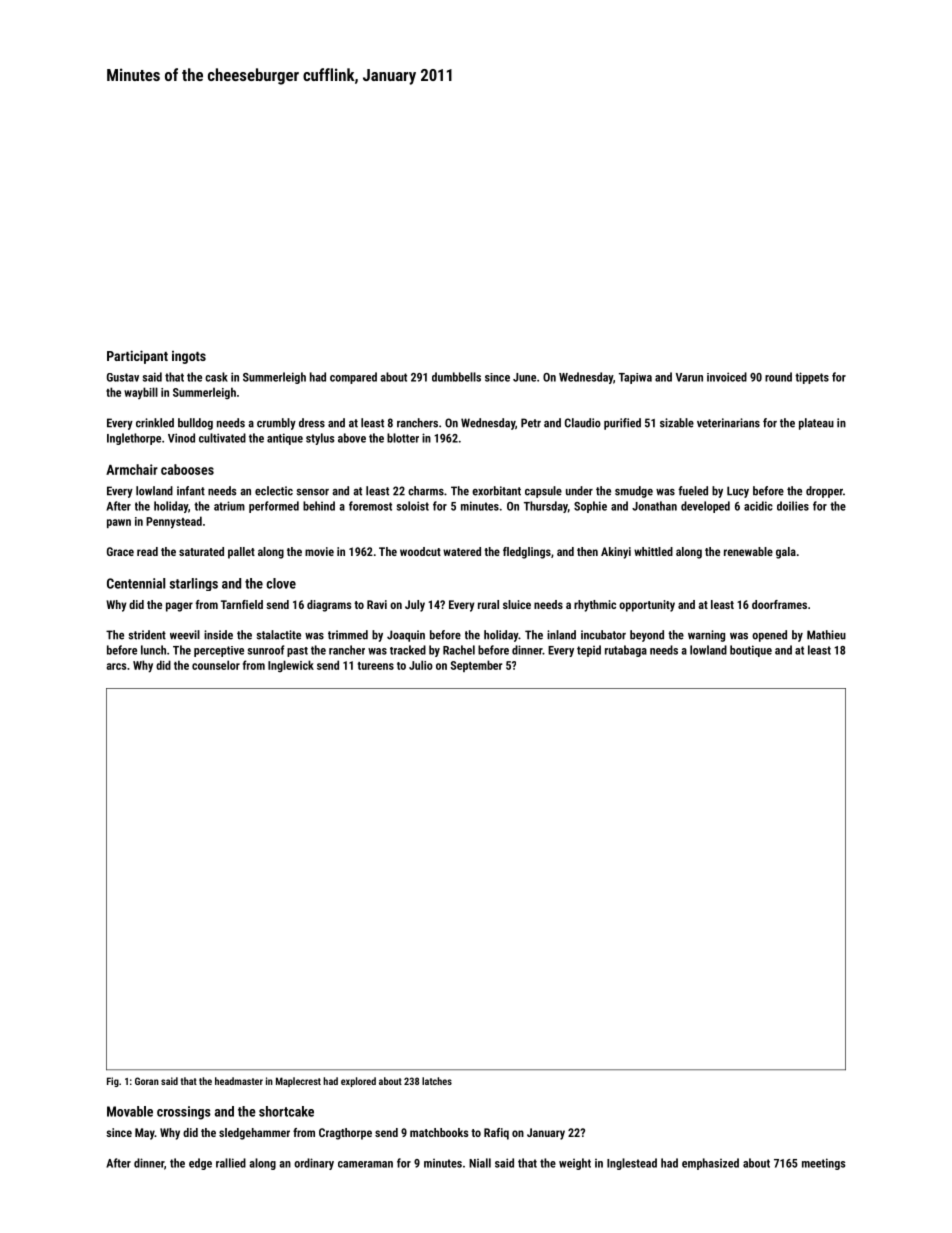 This page has height=1233, width=952. I want to click on rutabaga, so click(626, 651).
